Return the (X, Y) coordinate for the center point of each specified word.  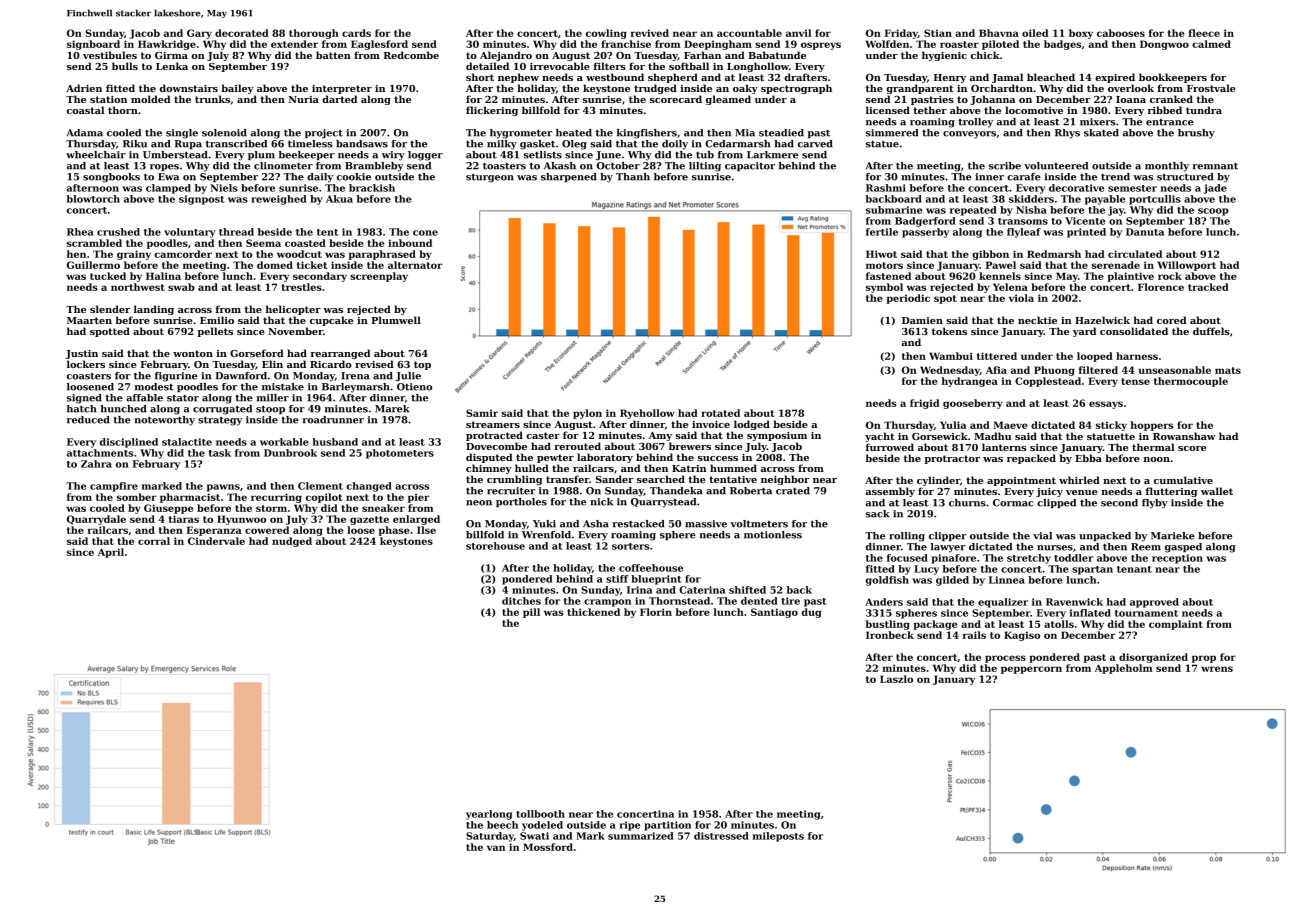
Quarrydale (96, 520)
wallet (1217, 491)
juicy (1049, 492)
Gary (199, 34)
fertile (882, 232)
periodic (908, 299)
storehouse (495, 546)
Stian (938, 33)
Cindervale (216, 541)
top (422, 365)
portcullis (1155, 200)
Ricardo (331, 364)
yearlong (489, 815)
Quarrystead (663, 503)
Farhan (702, 55)
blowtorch (93, 199)
